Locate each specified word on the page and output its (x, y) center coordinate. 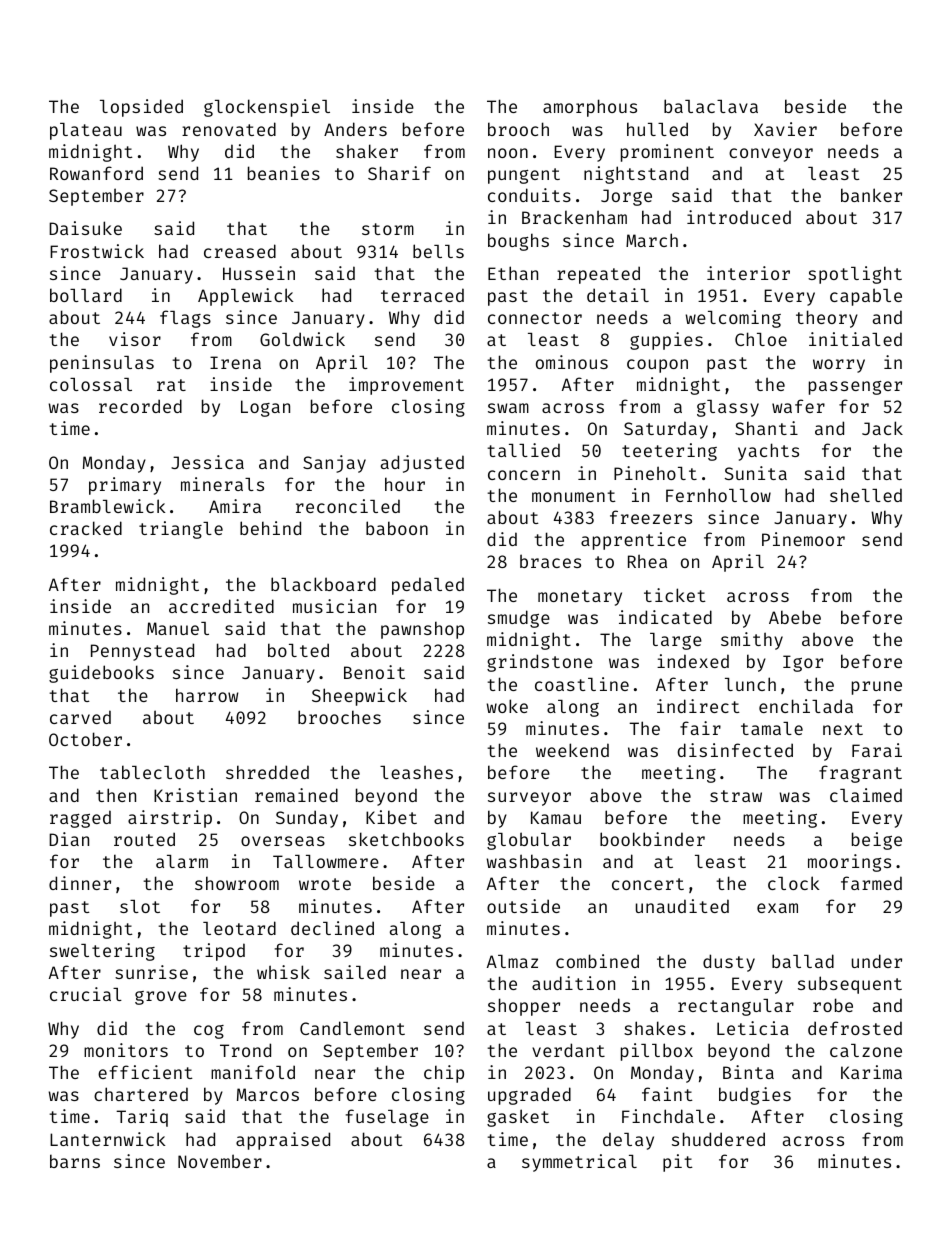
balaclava (711, 106)
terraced (422, 295)
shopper (524, 1007)
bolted (298, 650)
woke (507, 706)
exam (777, 908)
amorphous (590, 108)
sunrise (151, 972)
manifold (253, 1072)
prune (877, 688)
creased (240, 251)
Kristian (195, 795)
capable (866, 297)
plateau (86, 131)
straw (736, 796)
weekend (572, 750)
